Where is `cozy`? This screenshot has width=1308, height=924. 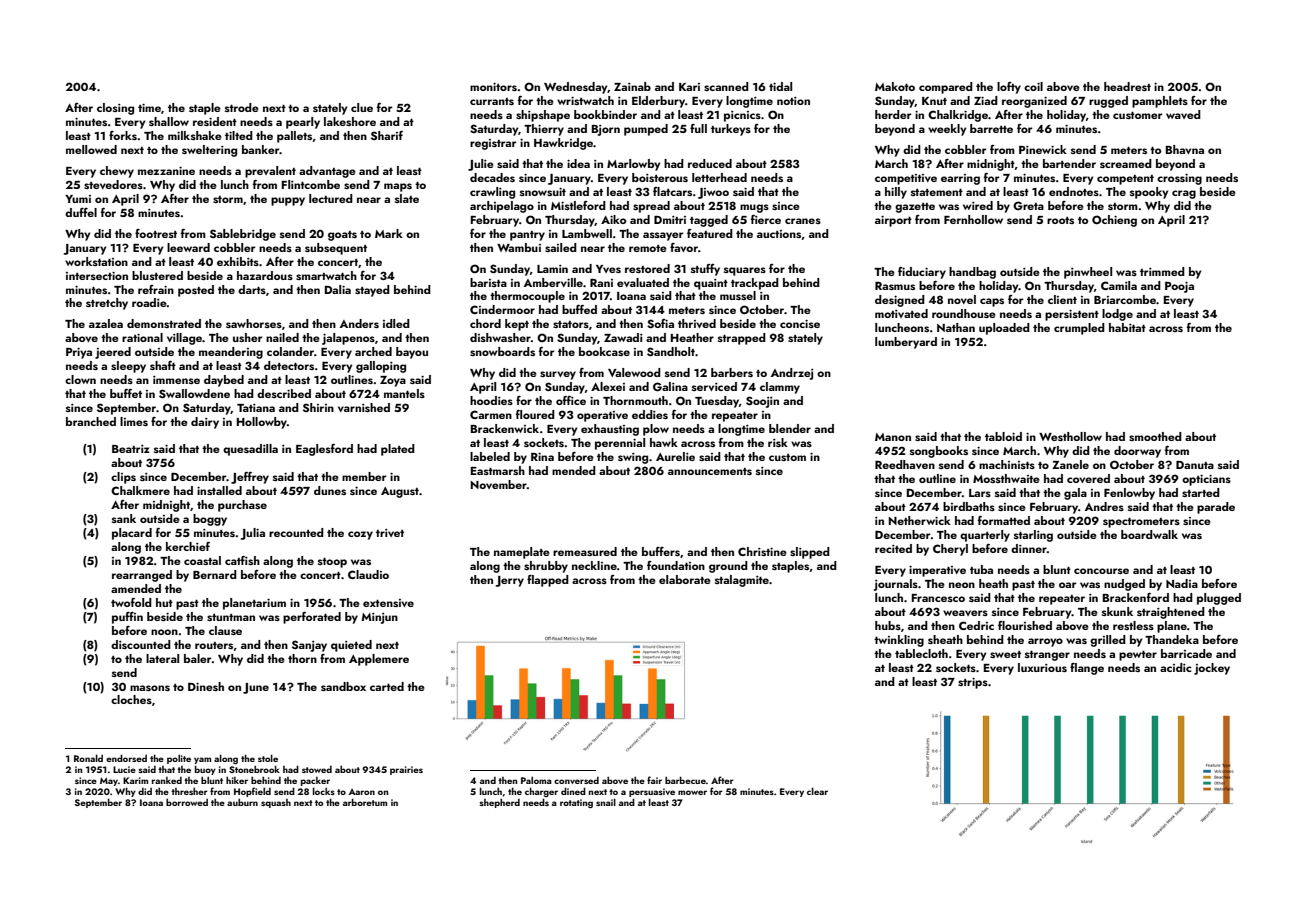 cozy is located at coordinates (360, 535).
